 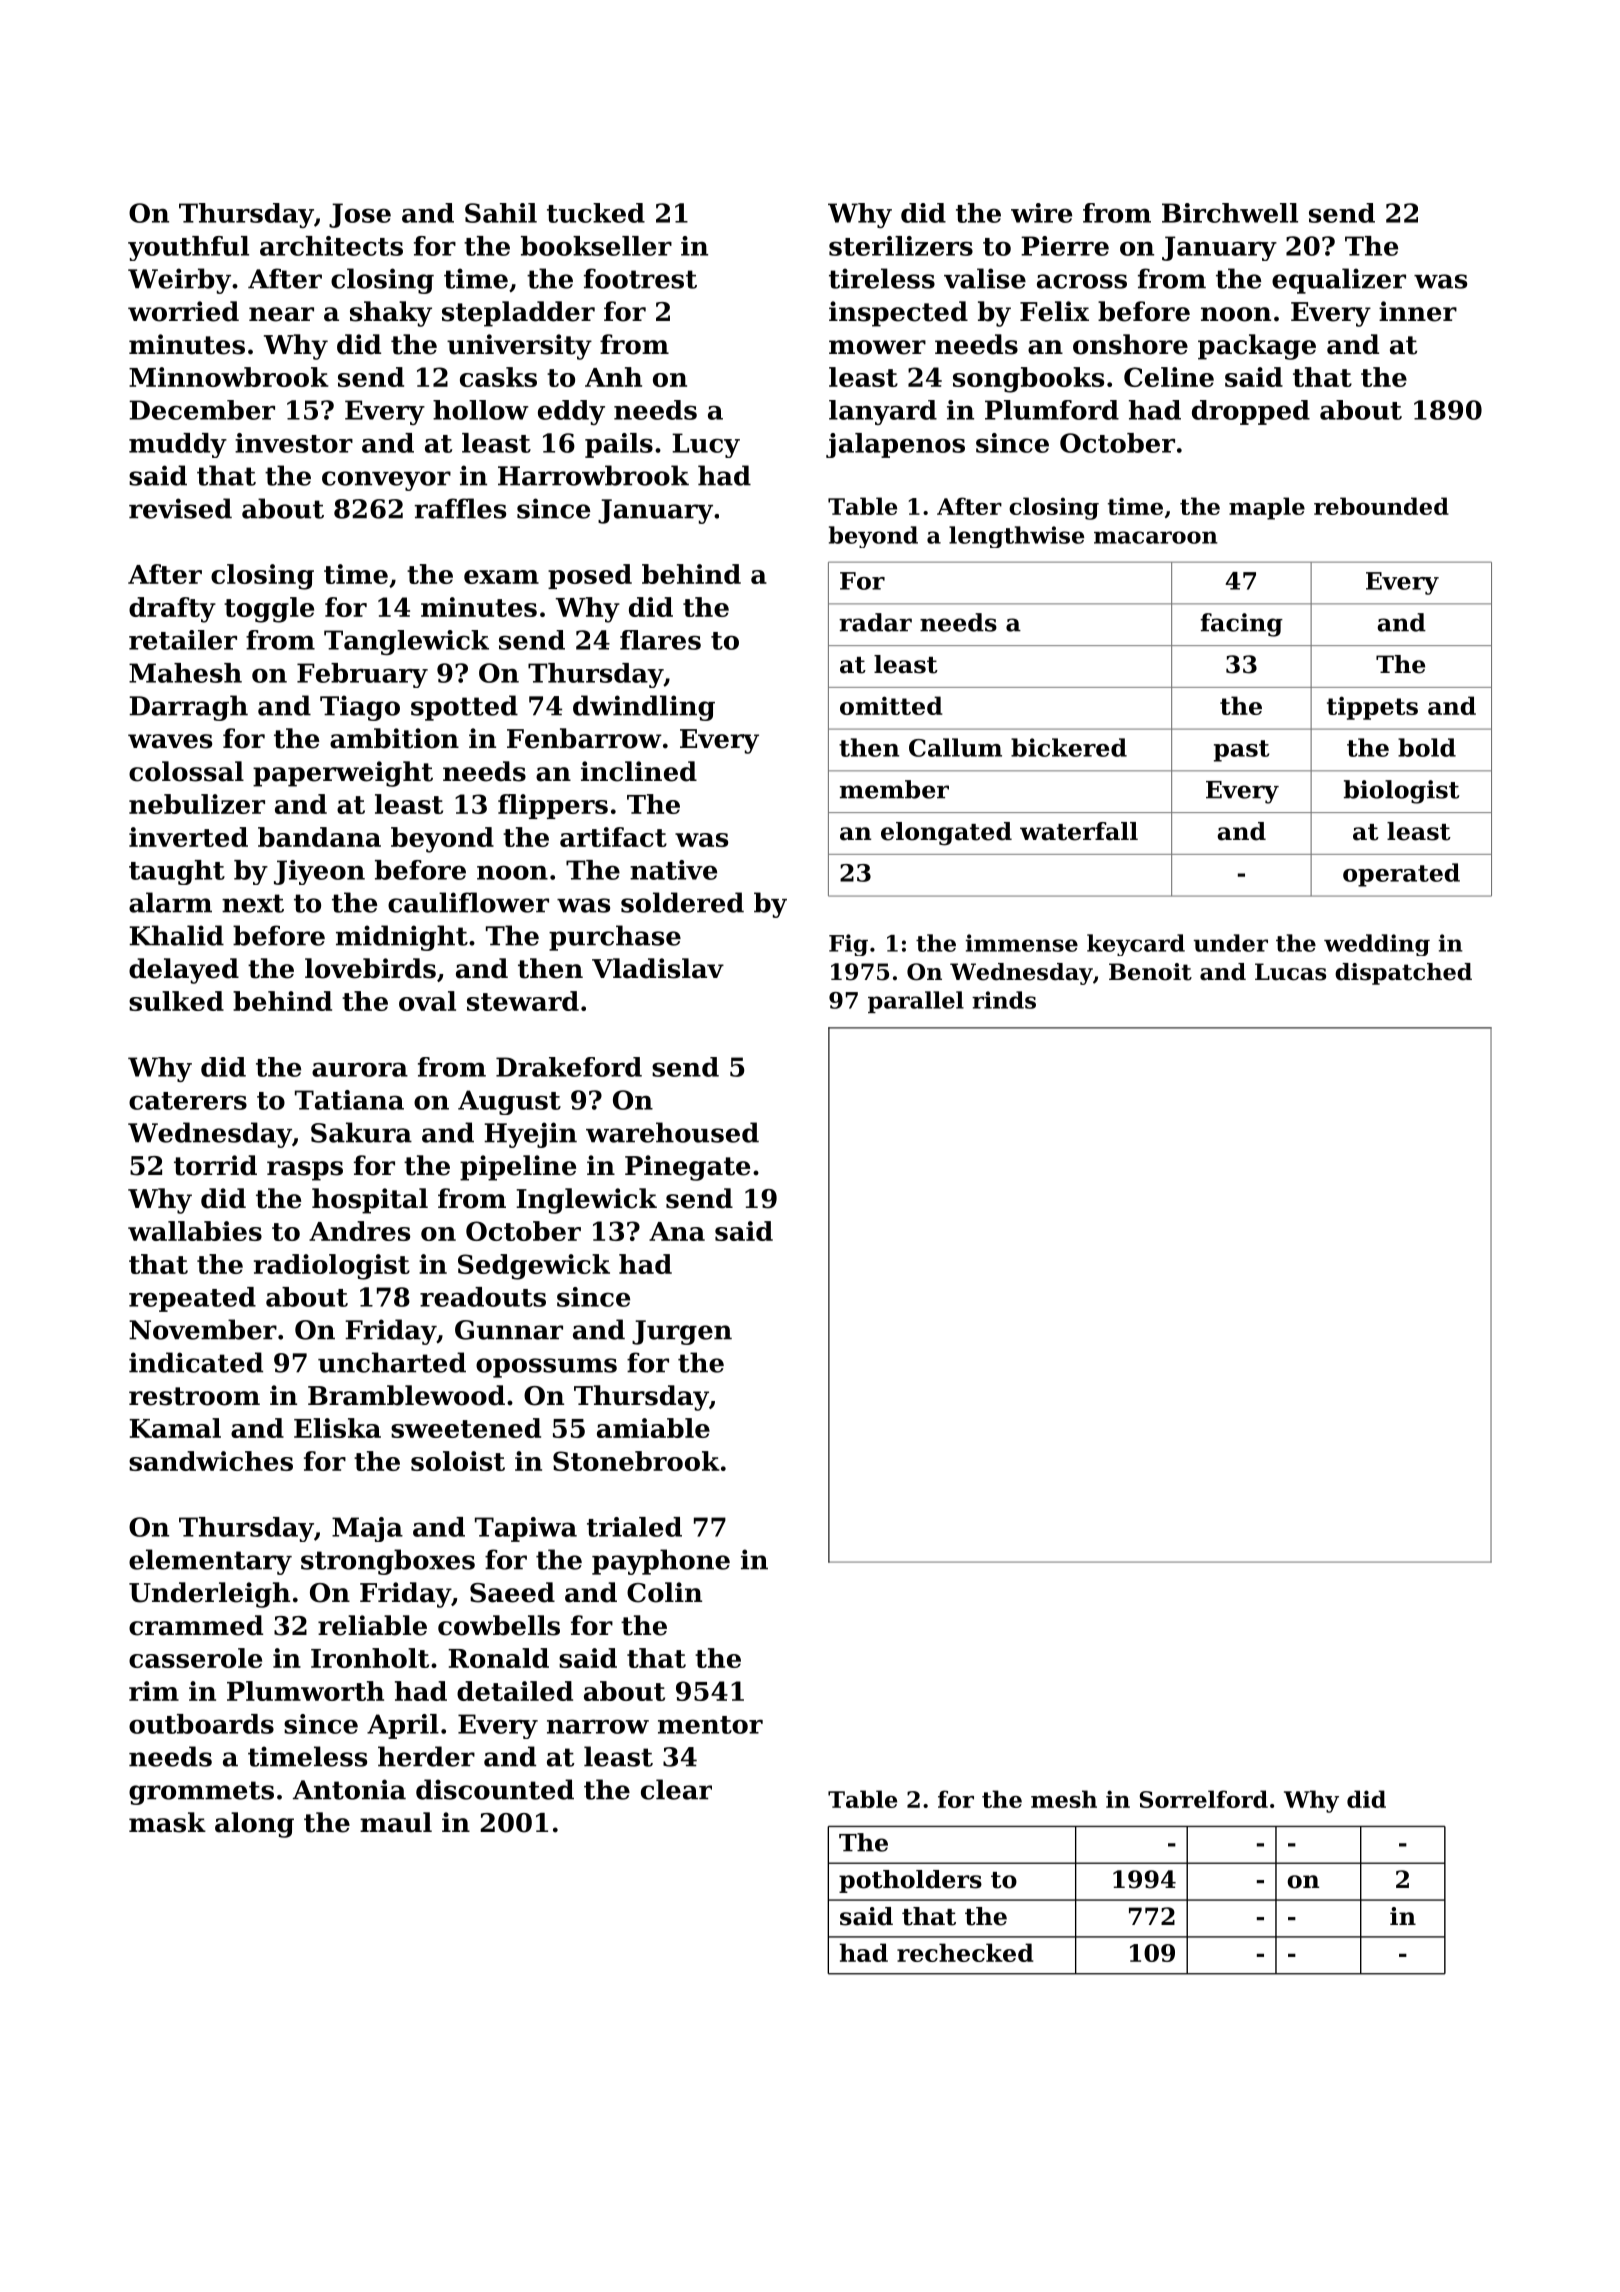 I want to click on maul, so click(x=396, y=1822).
